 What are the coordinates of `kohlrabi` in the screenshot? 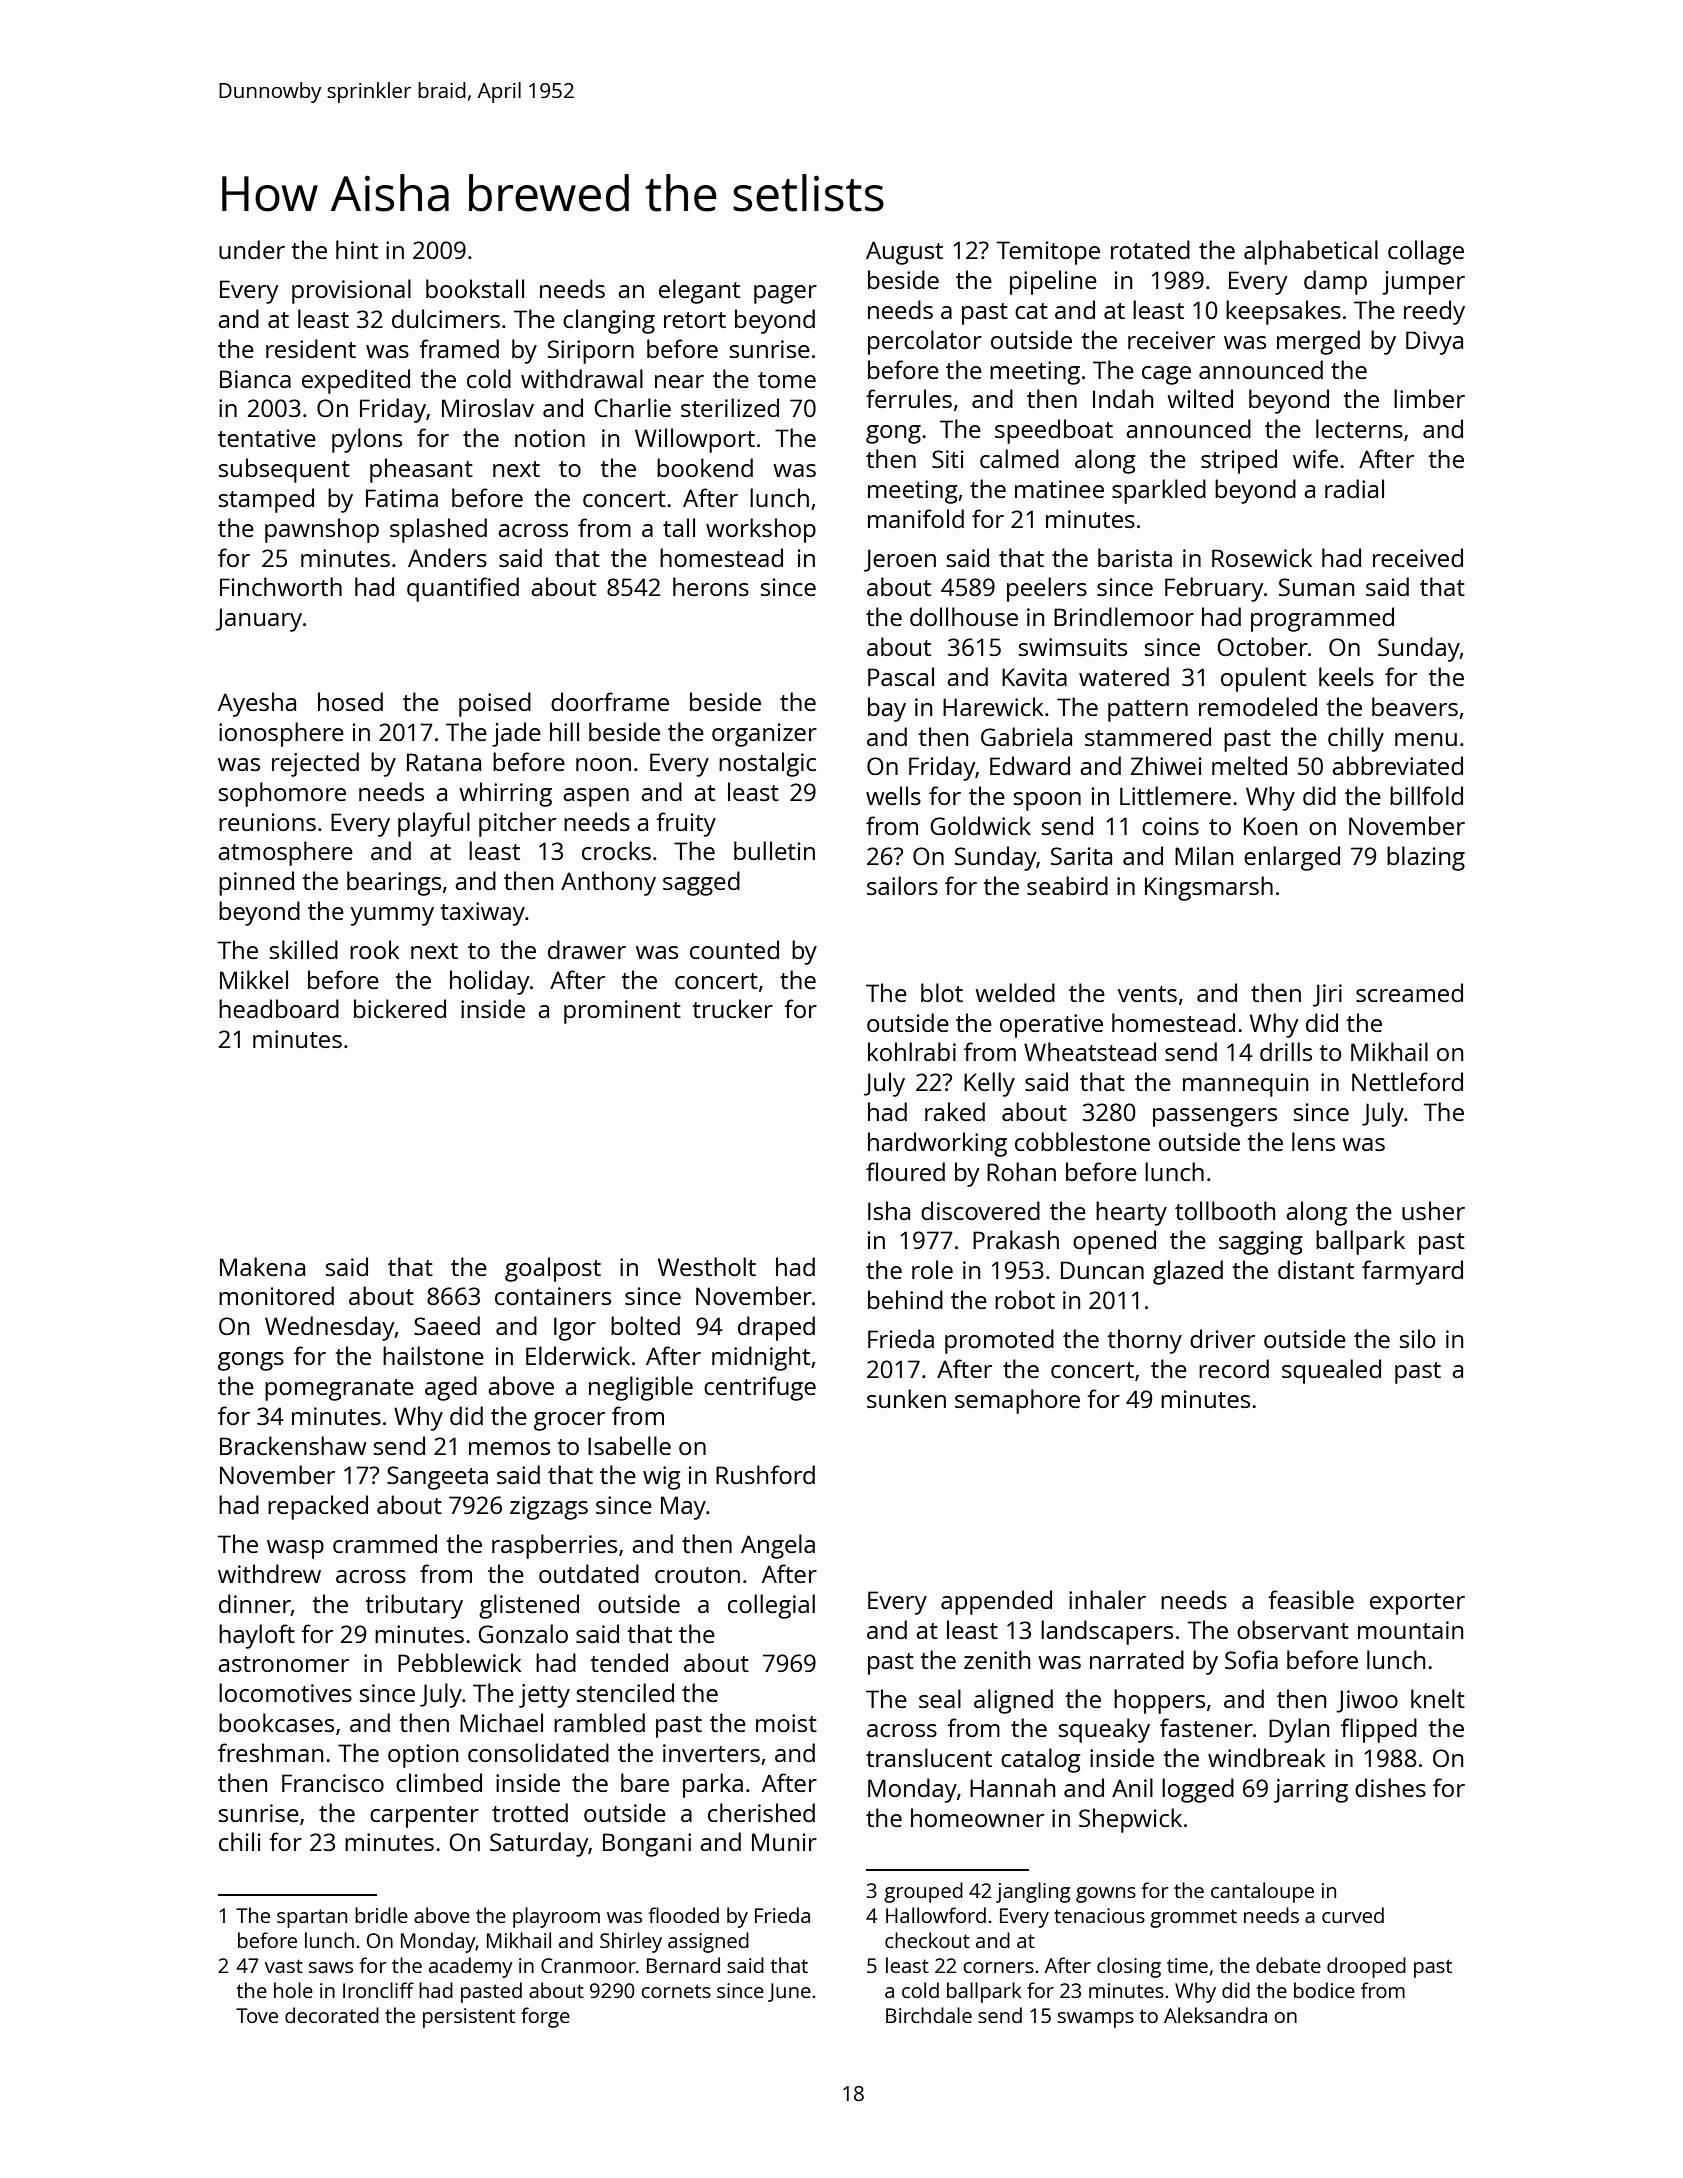 It's located at (912, 1051).
